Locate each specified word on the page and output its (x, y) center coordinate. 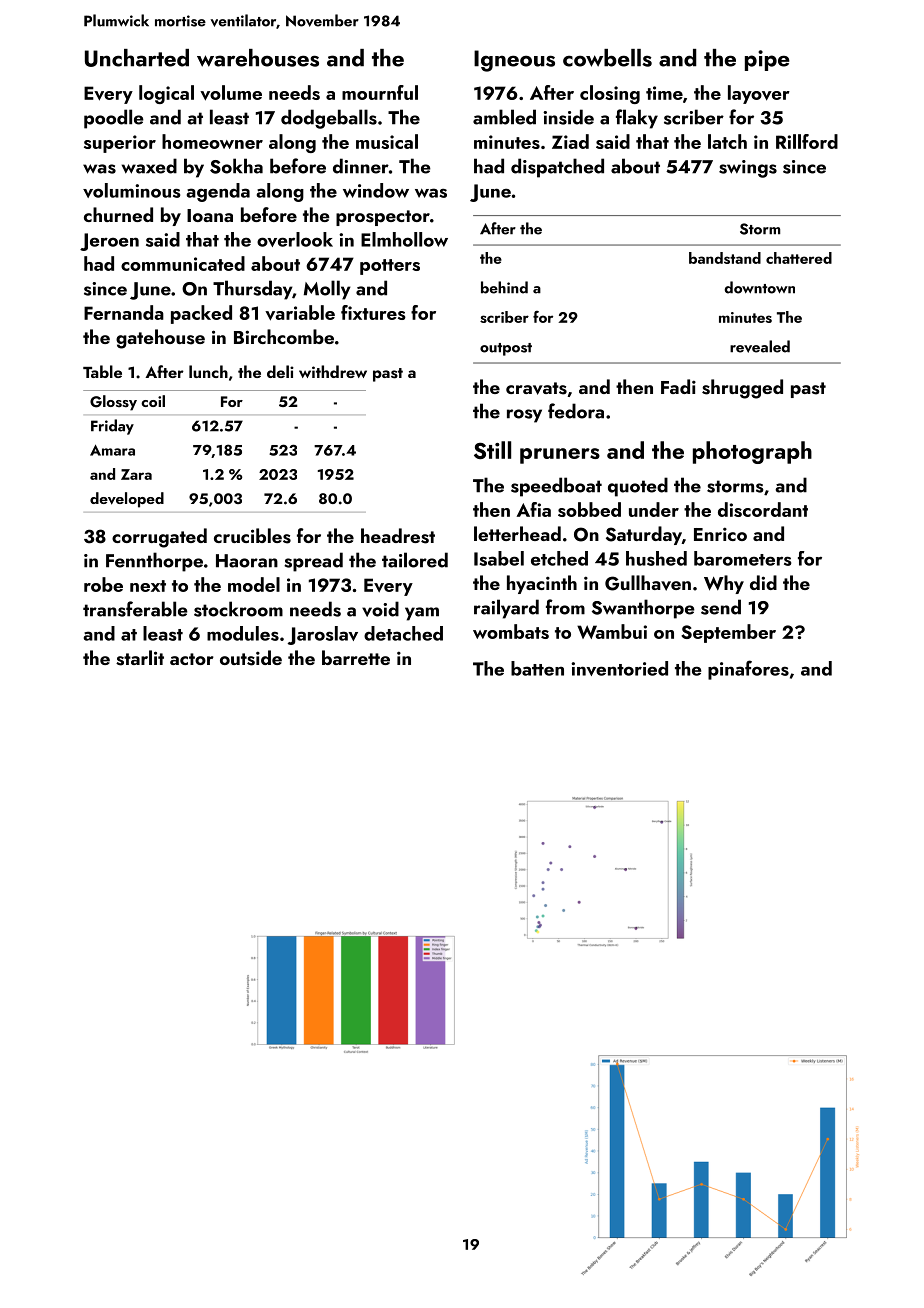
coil (153, 401)
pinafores (748, 670)
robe (103, 584)
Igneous (514, 61)
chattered (799, 258)
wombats (511, 631)
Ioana (210, 215)
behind (504, 287)
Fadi (678, 386)
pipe (767, 60)
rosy (524, 416)
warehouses (258, 58)
